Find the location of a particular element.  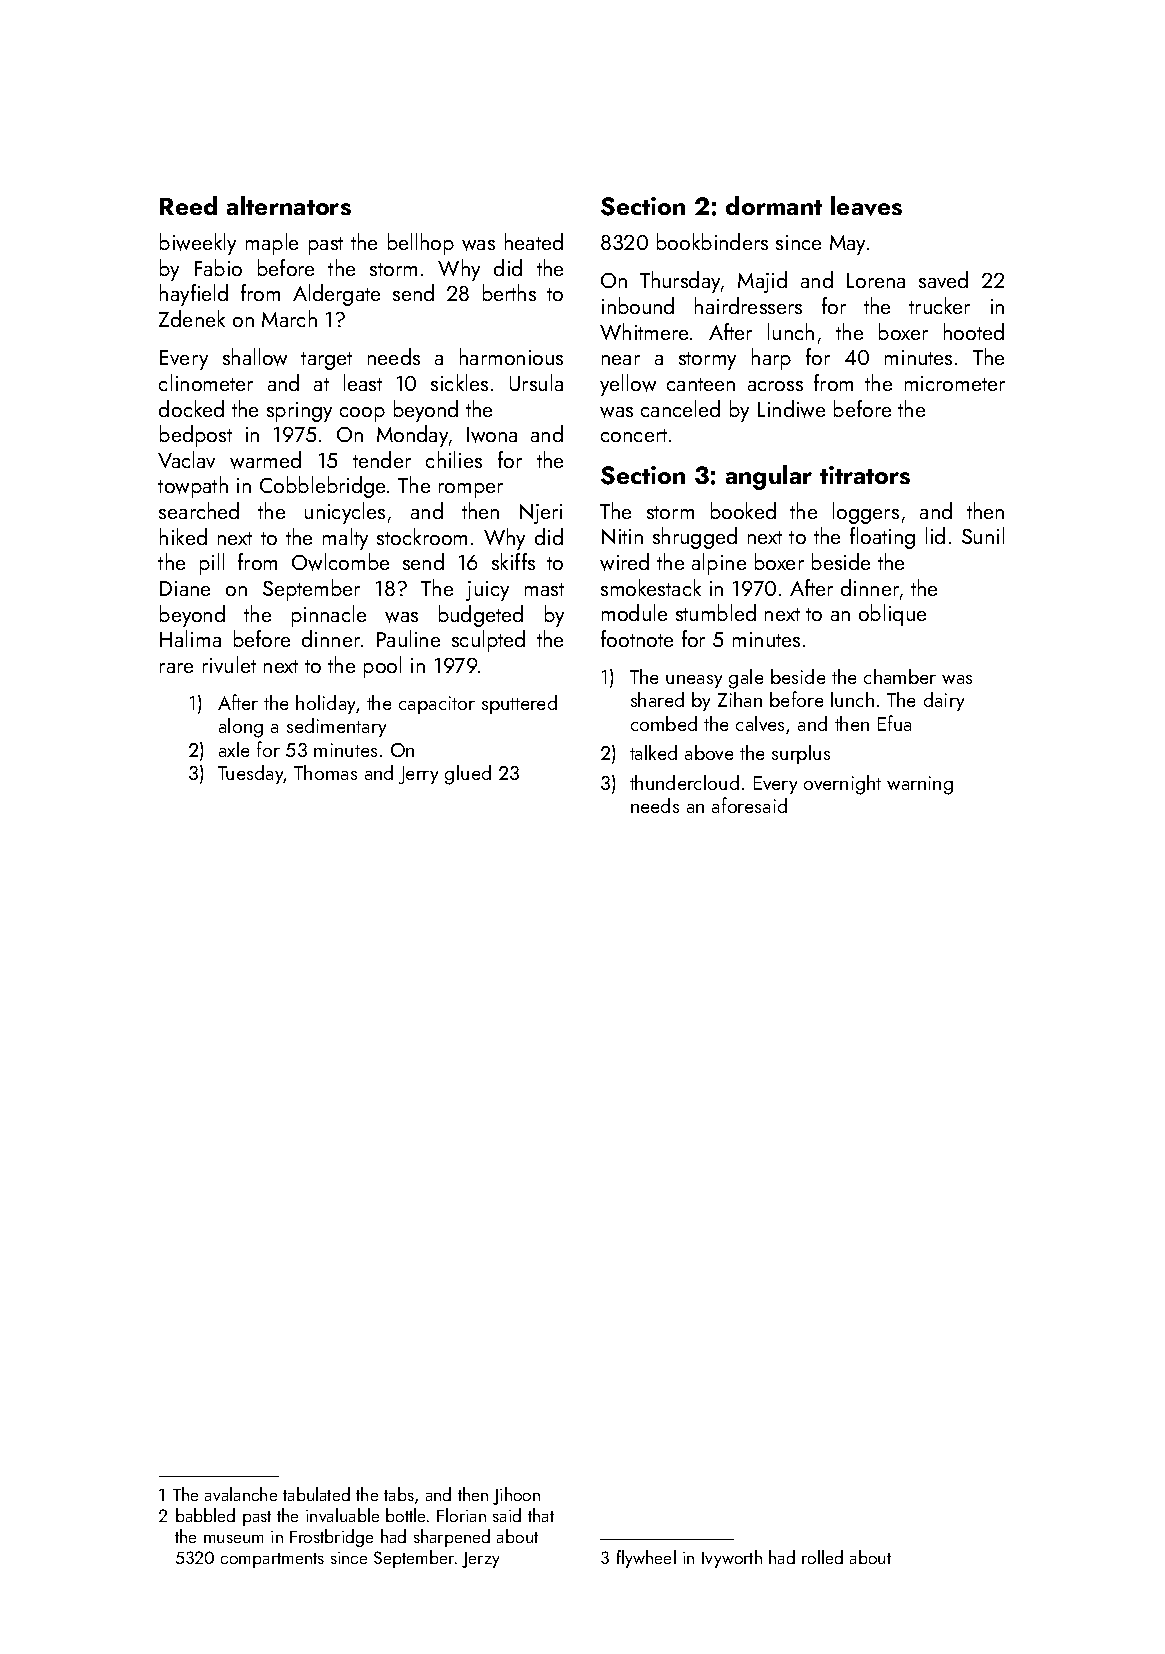

concert is located at coordinates (634, 435).
